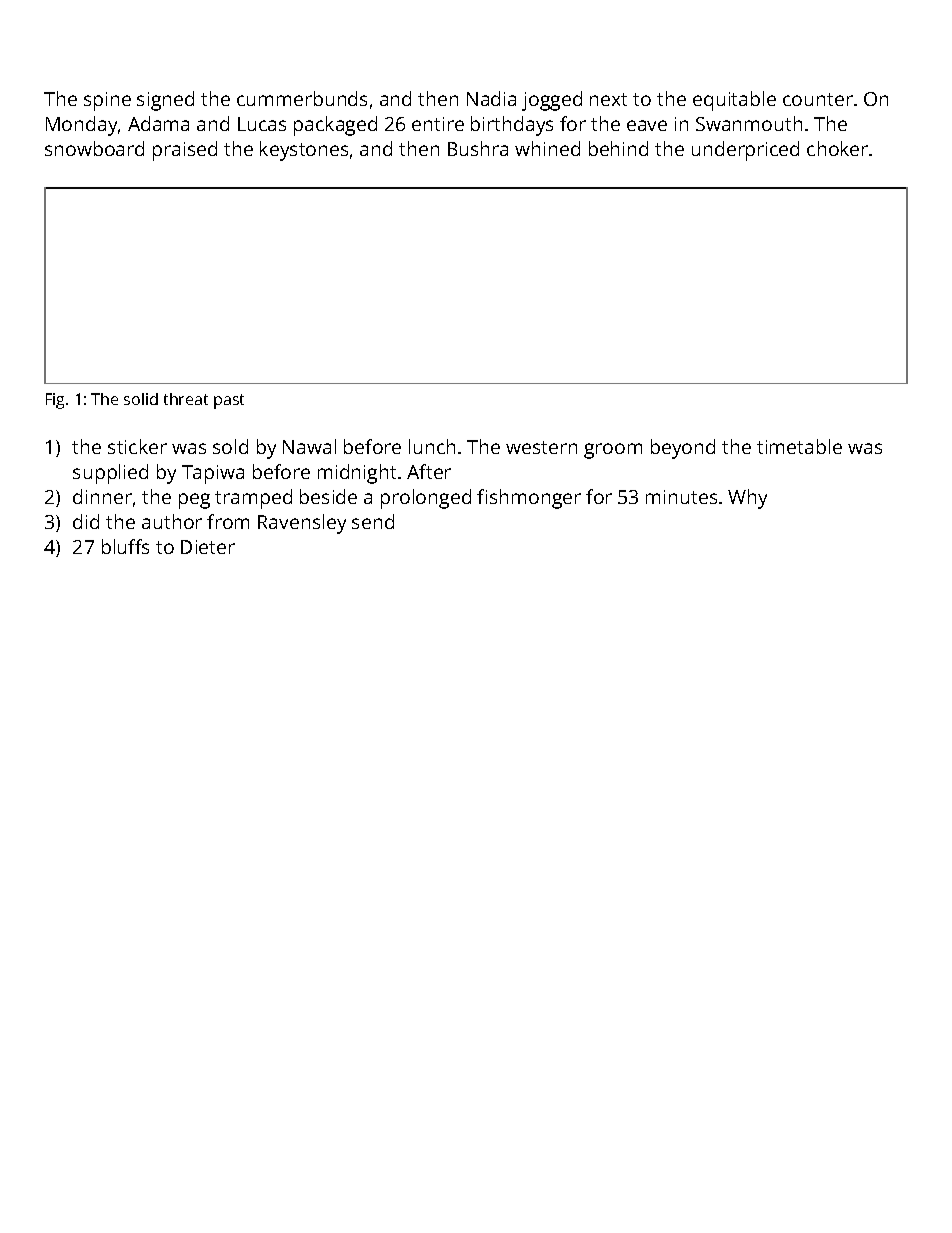 The width and height of the screenshot is (952, 1233). Describe the element at coordinates (55, 401) in the screenshot. I see `Fig` at that location.
